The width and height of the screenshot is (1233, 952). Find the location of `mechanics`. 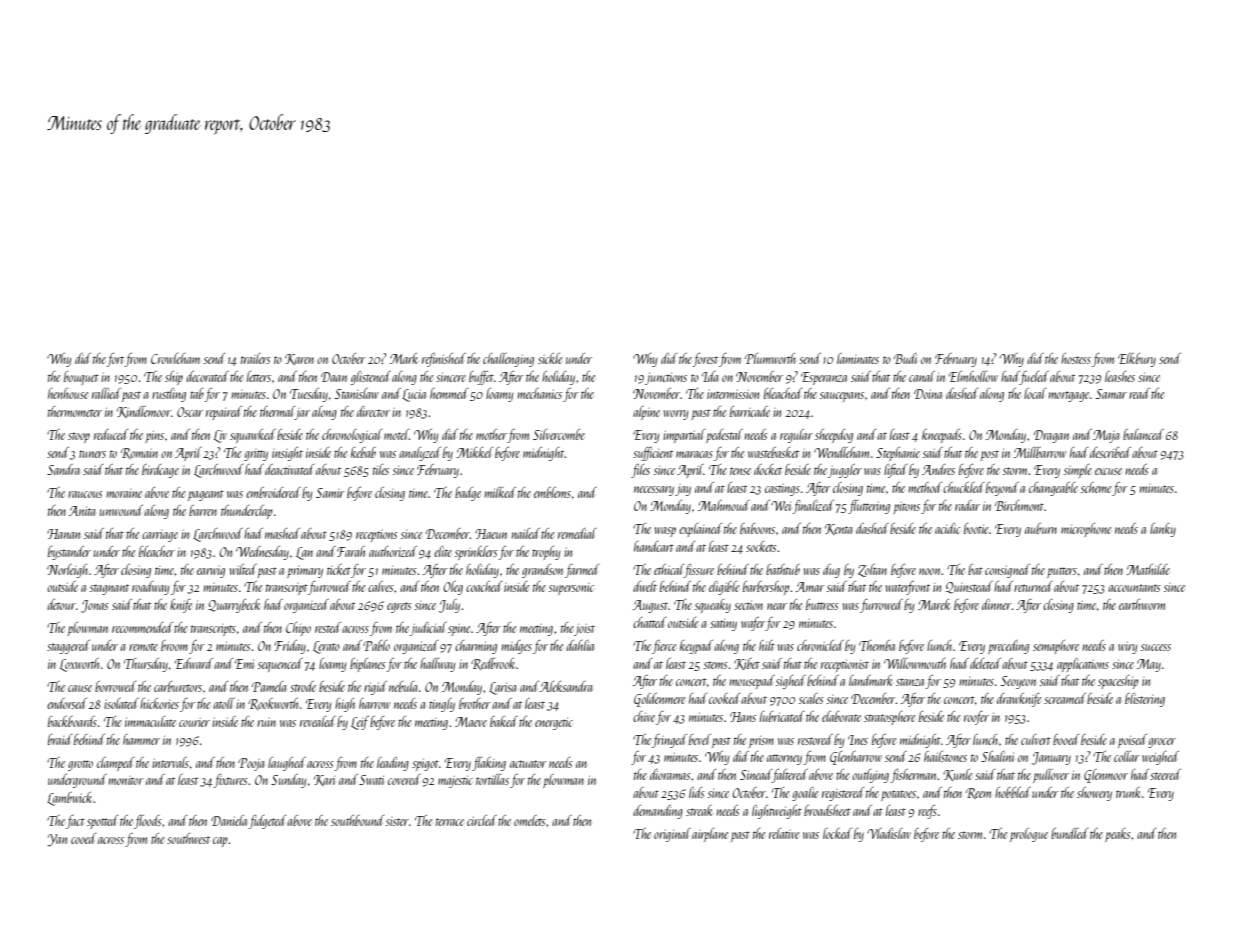

mechanics is located at coordinates (539, 393).
